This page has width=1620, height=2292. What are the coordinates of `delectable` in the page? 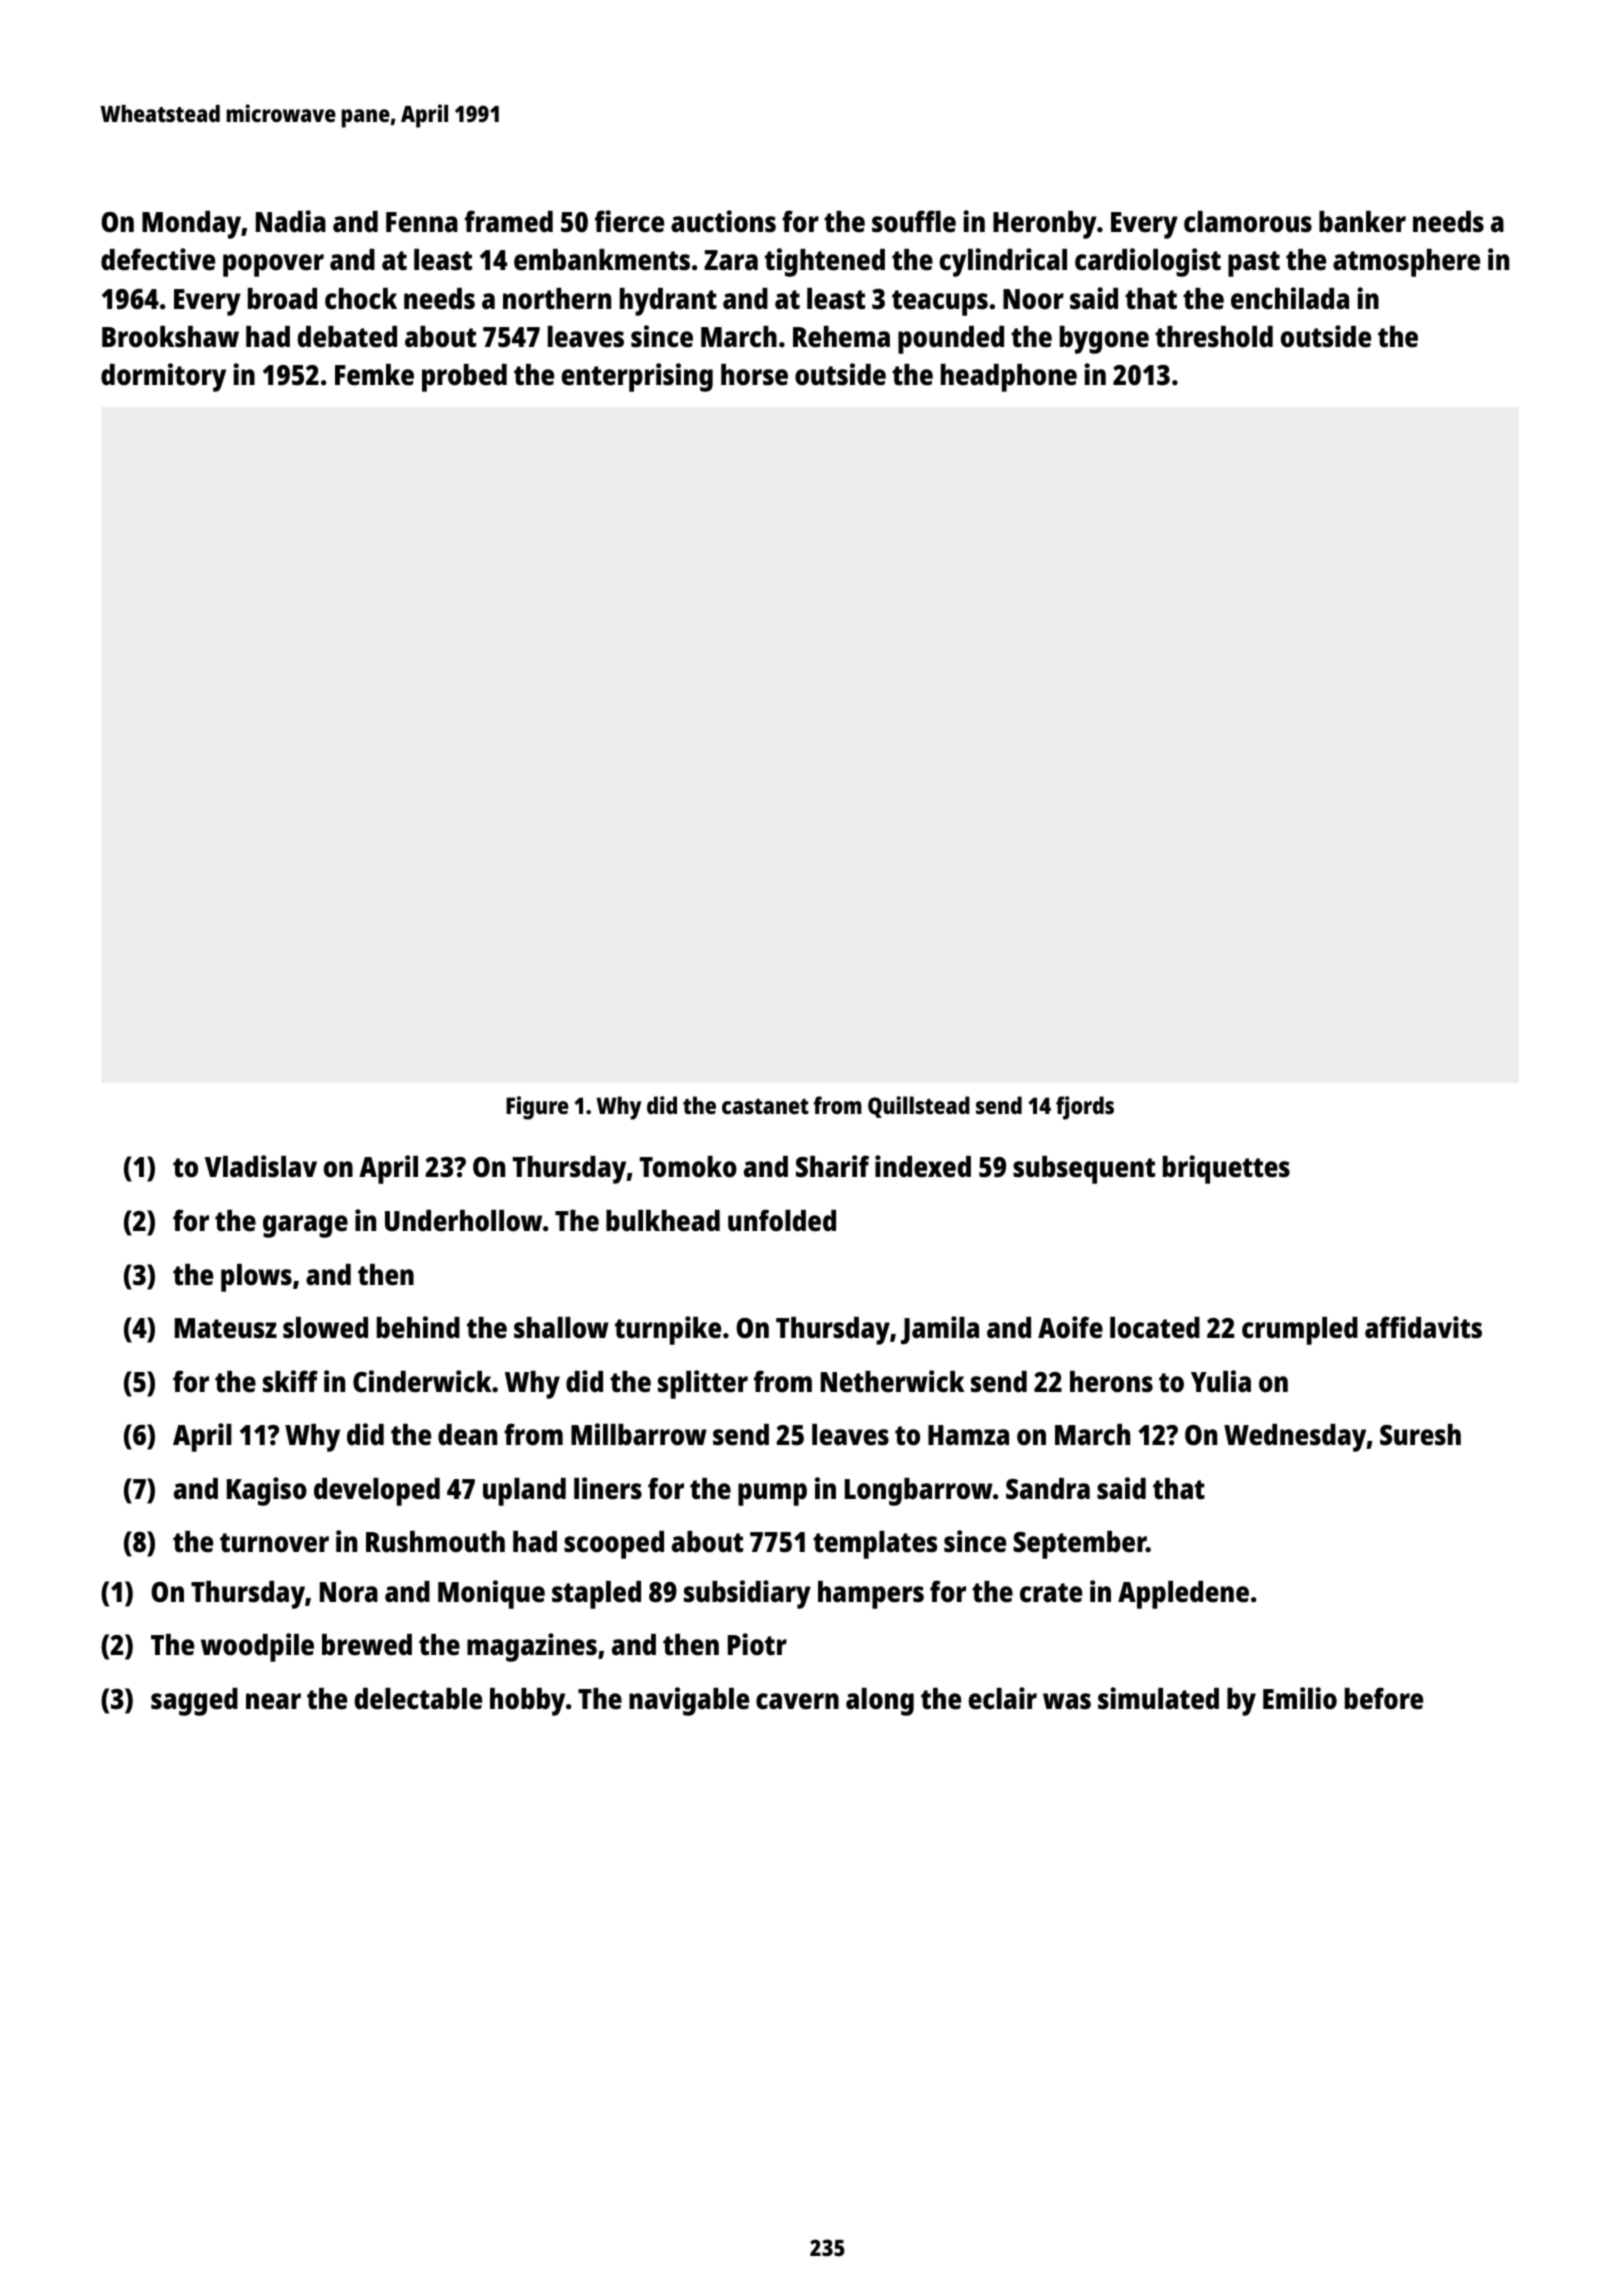 It's located at (418, 1699).
